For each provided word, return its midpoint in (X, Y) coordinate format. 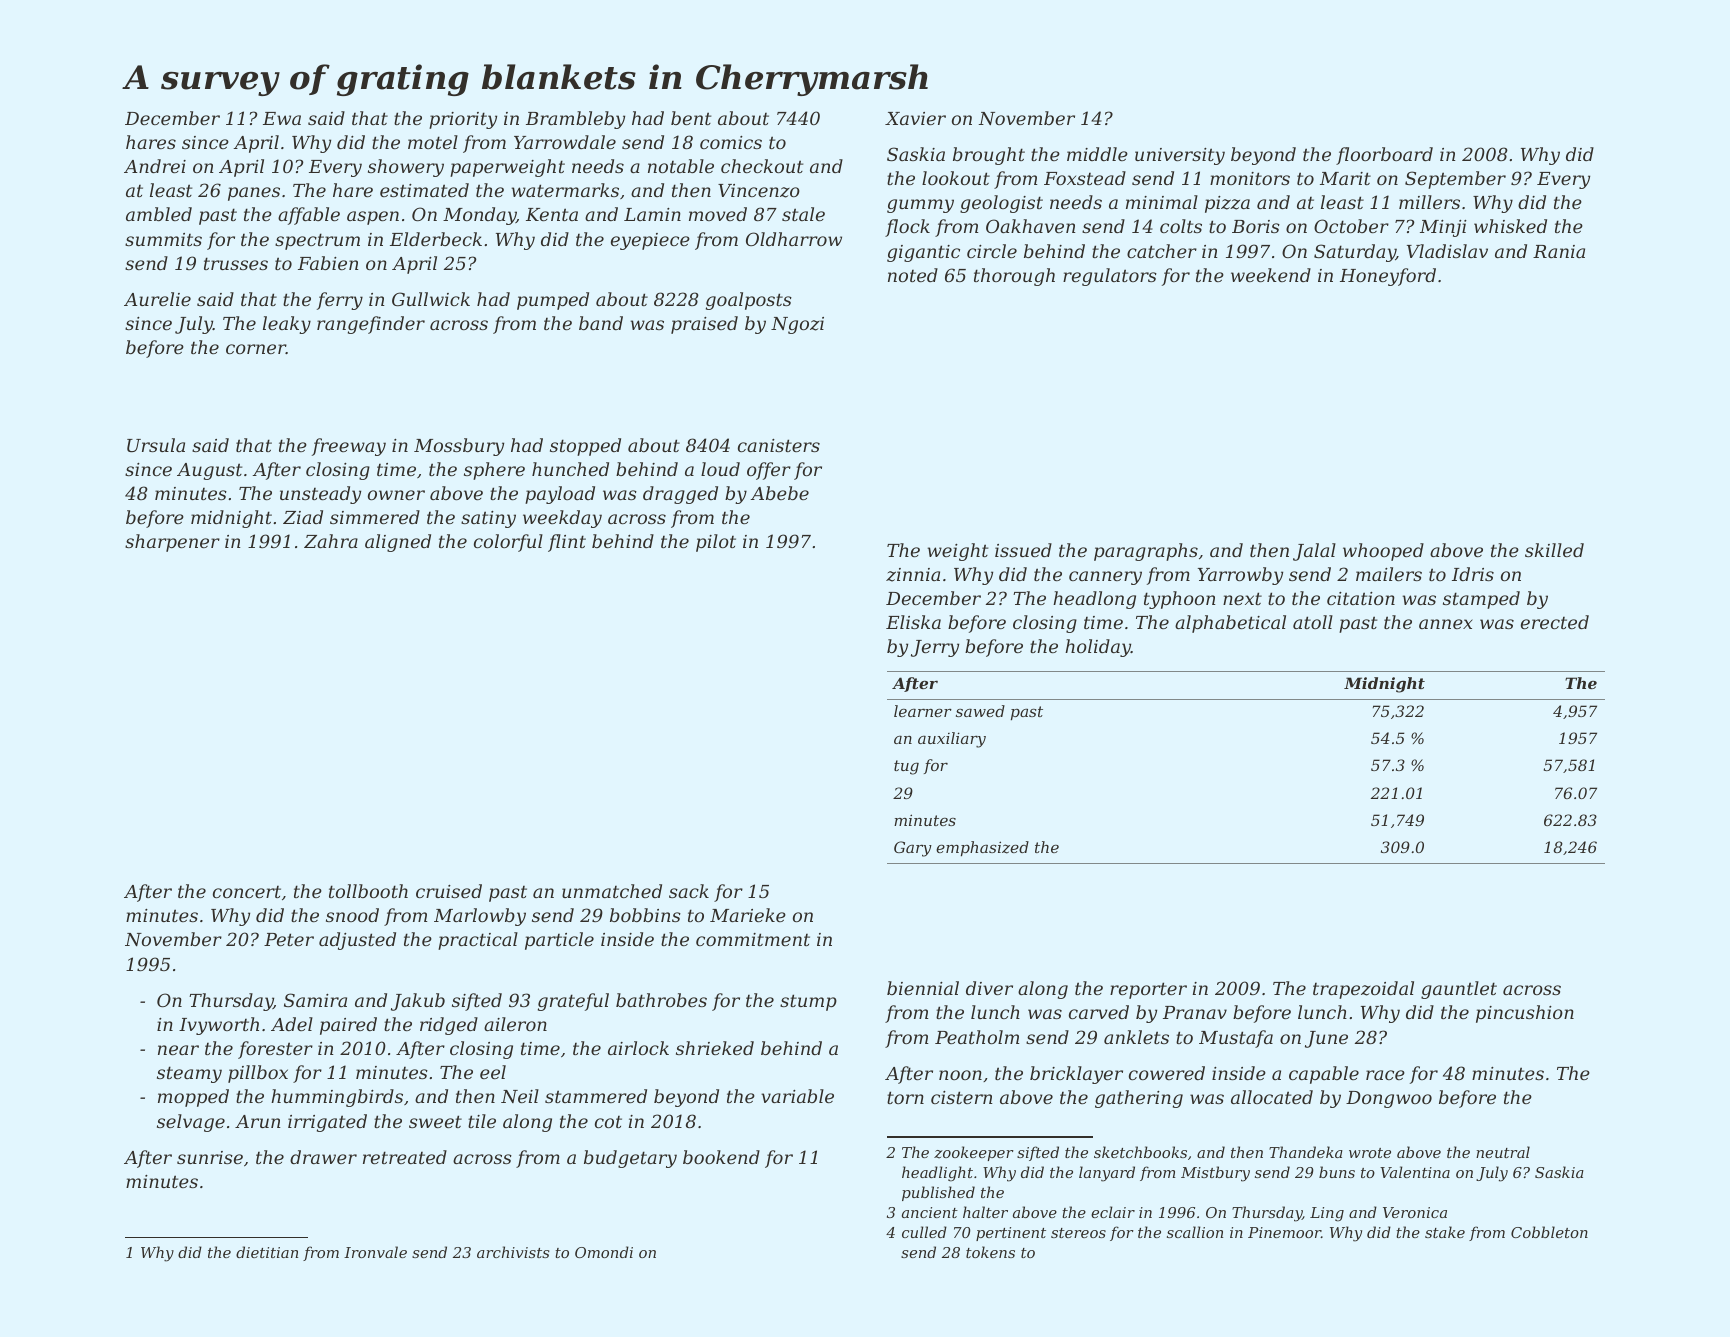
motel (433, 142)
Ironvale (375, 1252)
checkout (762, 166)
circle (992, 251)
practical (478, 941)
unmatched (612, 891)
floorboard (1384, 156)
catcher (1162, 251)
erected (1555, 622)
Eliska (913, 622)
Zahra (331, 541)
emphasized (982, 848)
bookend (721, 1157)
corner (256, 349)
